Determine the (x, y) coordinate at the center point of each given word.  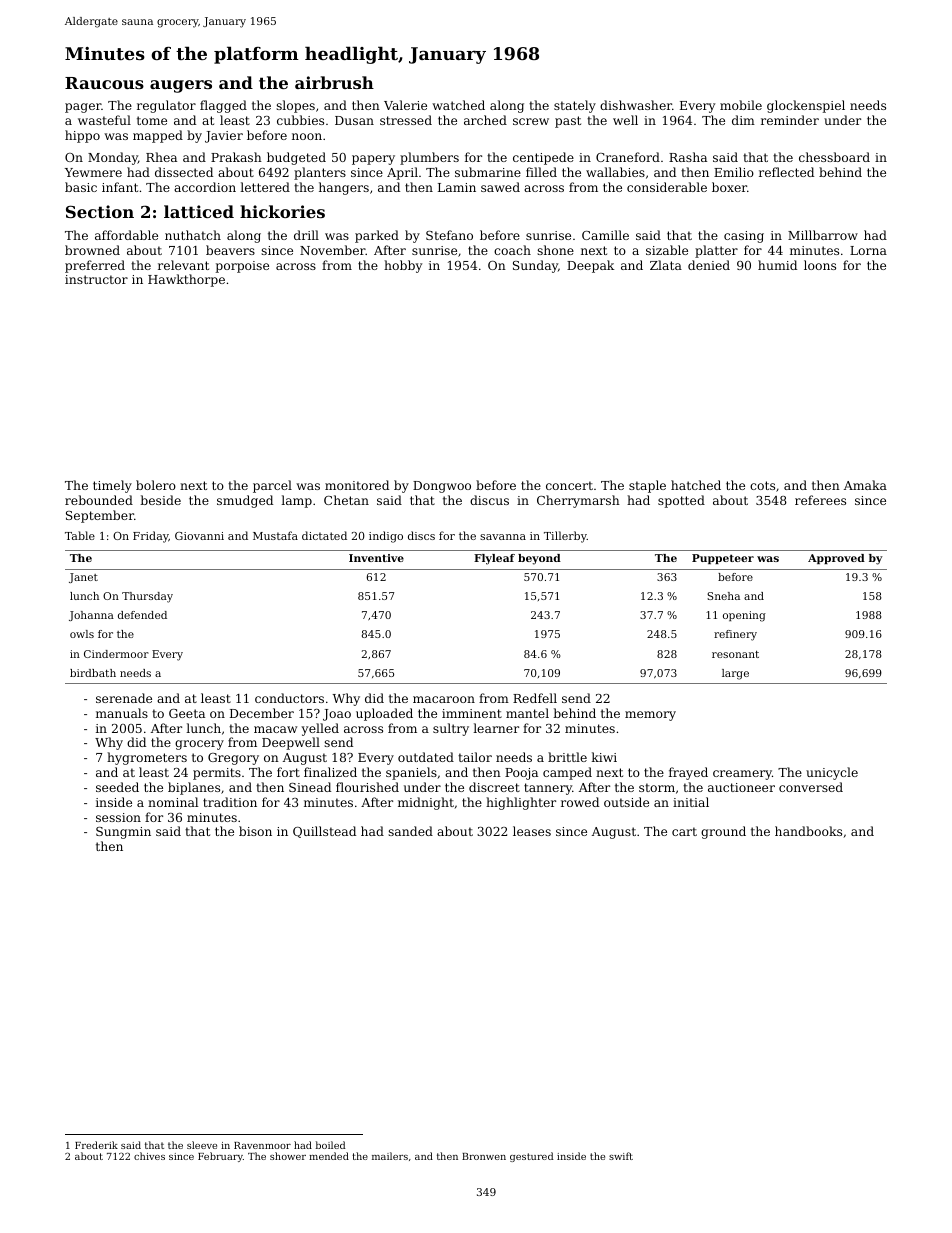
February (220, 1157)
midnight (426, 803)
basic (81, 187)
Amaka (865, 485)
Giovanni (199, 536)
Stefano (449, 235)
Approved (836, 559)
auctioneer (741, 787)
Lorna (868, 250)
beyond (539, 559)
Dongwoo (442, 487)
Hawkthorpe (186, 280)
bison (255, 831)
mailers (390, 1156)
